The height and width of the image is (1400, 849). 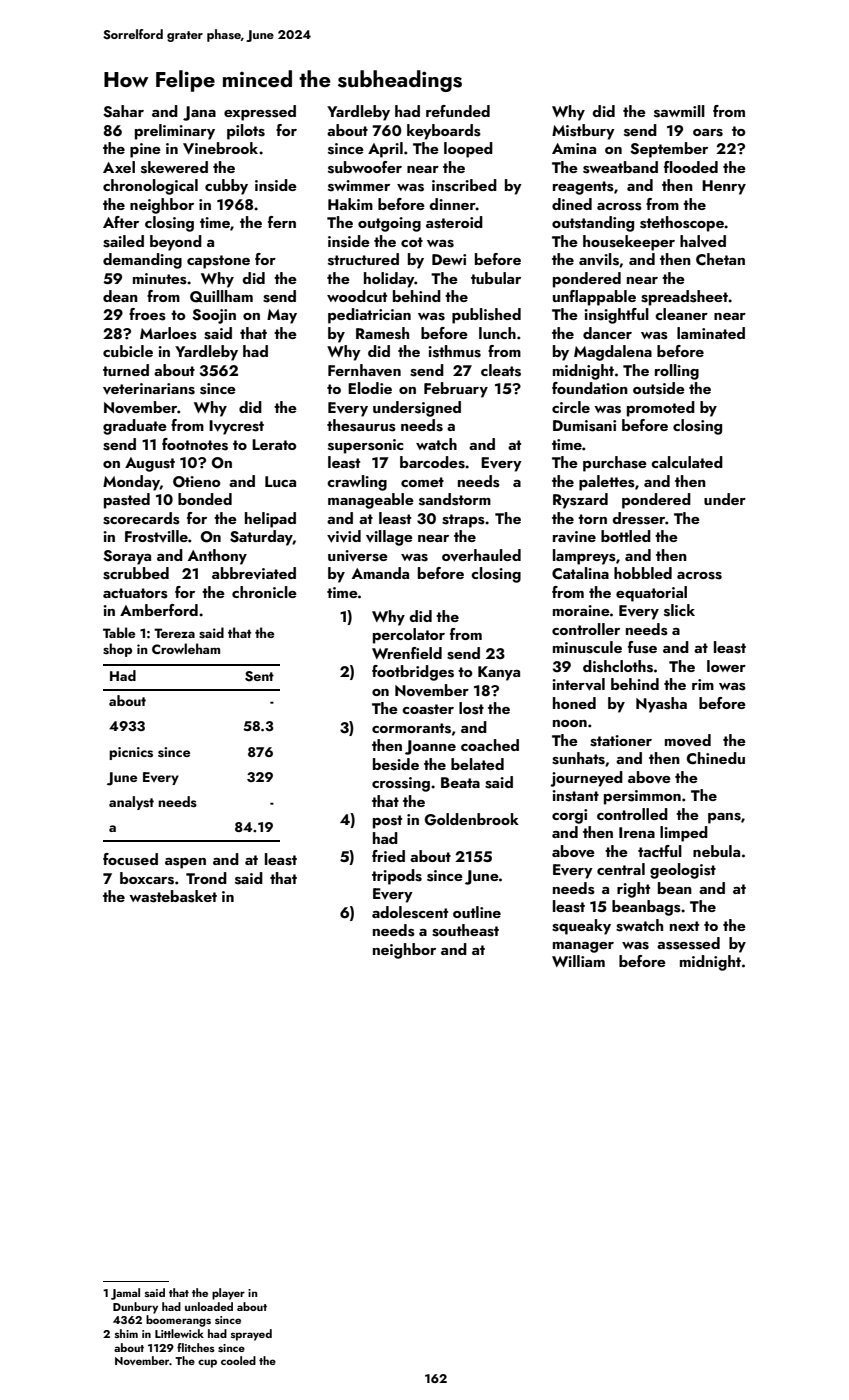 I want to click on oars, so click(x=708, y=133).
